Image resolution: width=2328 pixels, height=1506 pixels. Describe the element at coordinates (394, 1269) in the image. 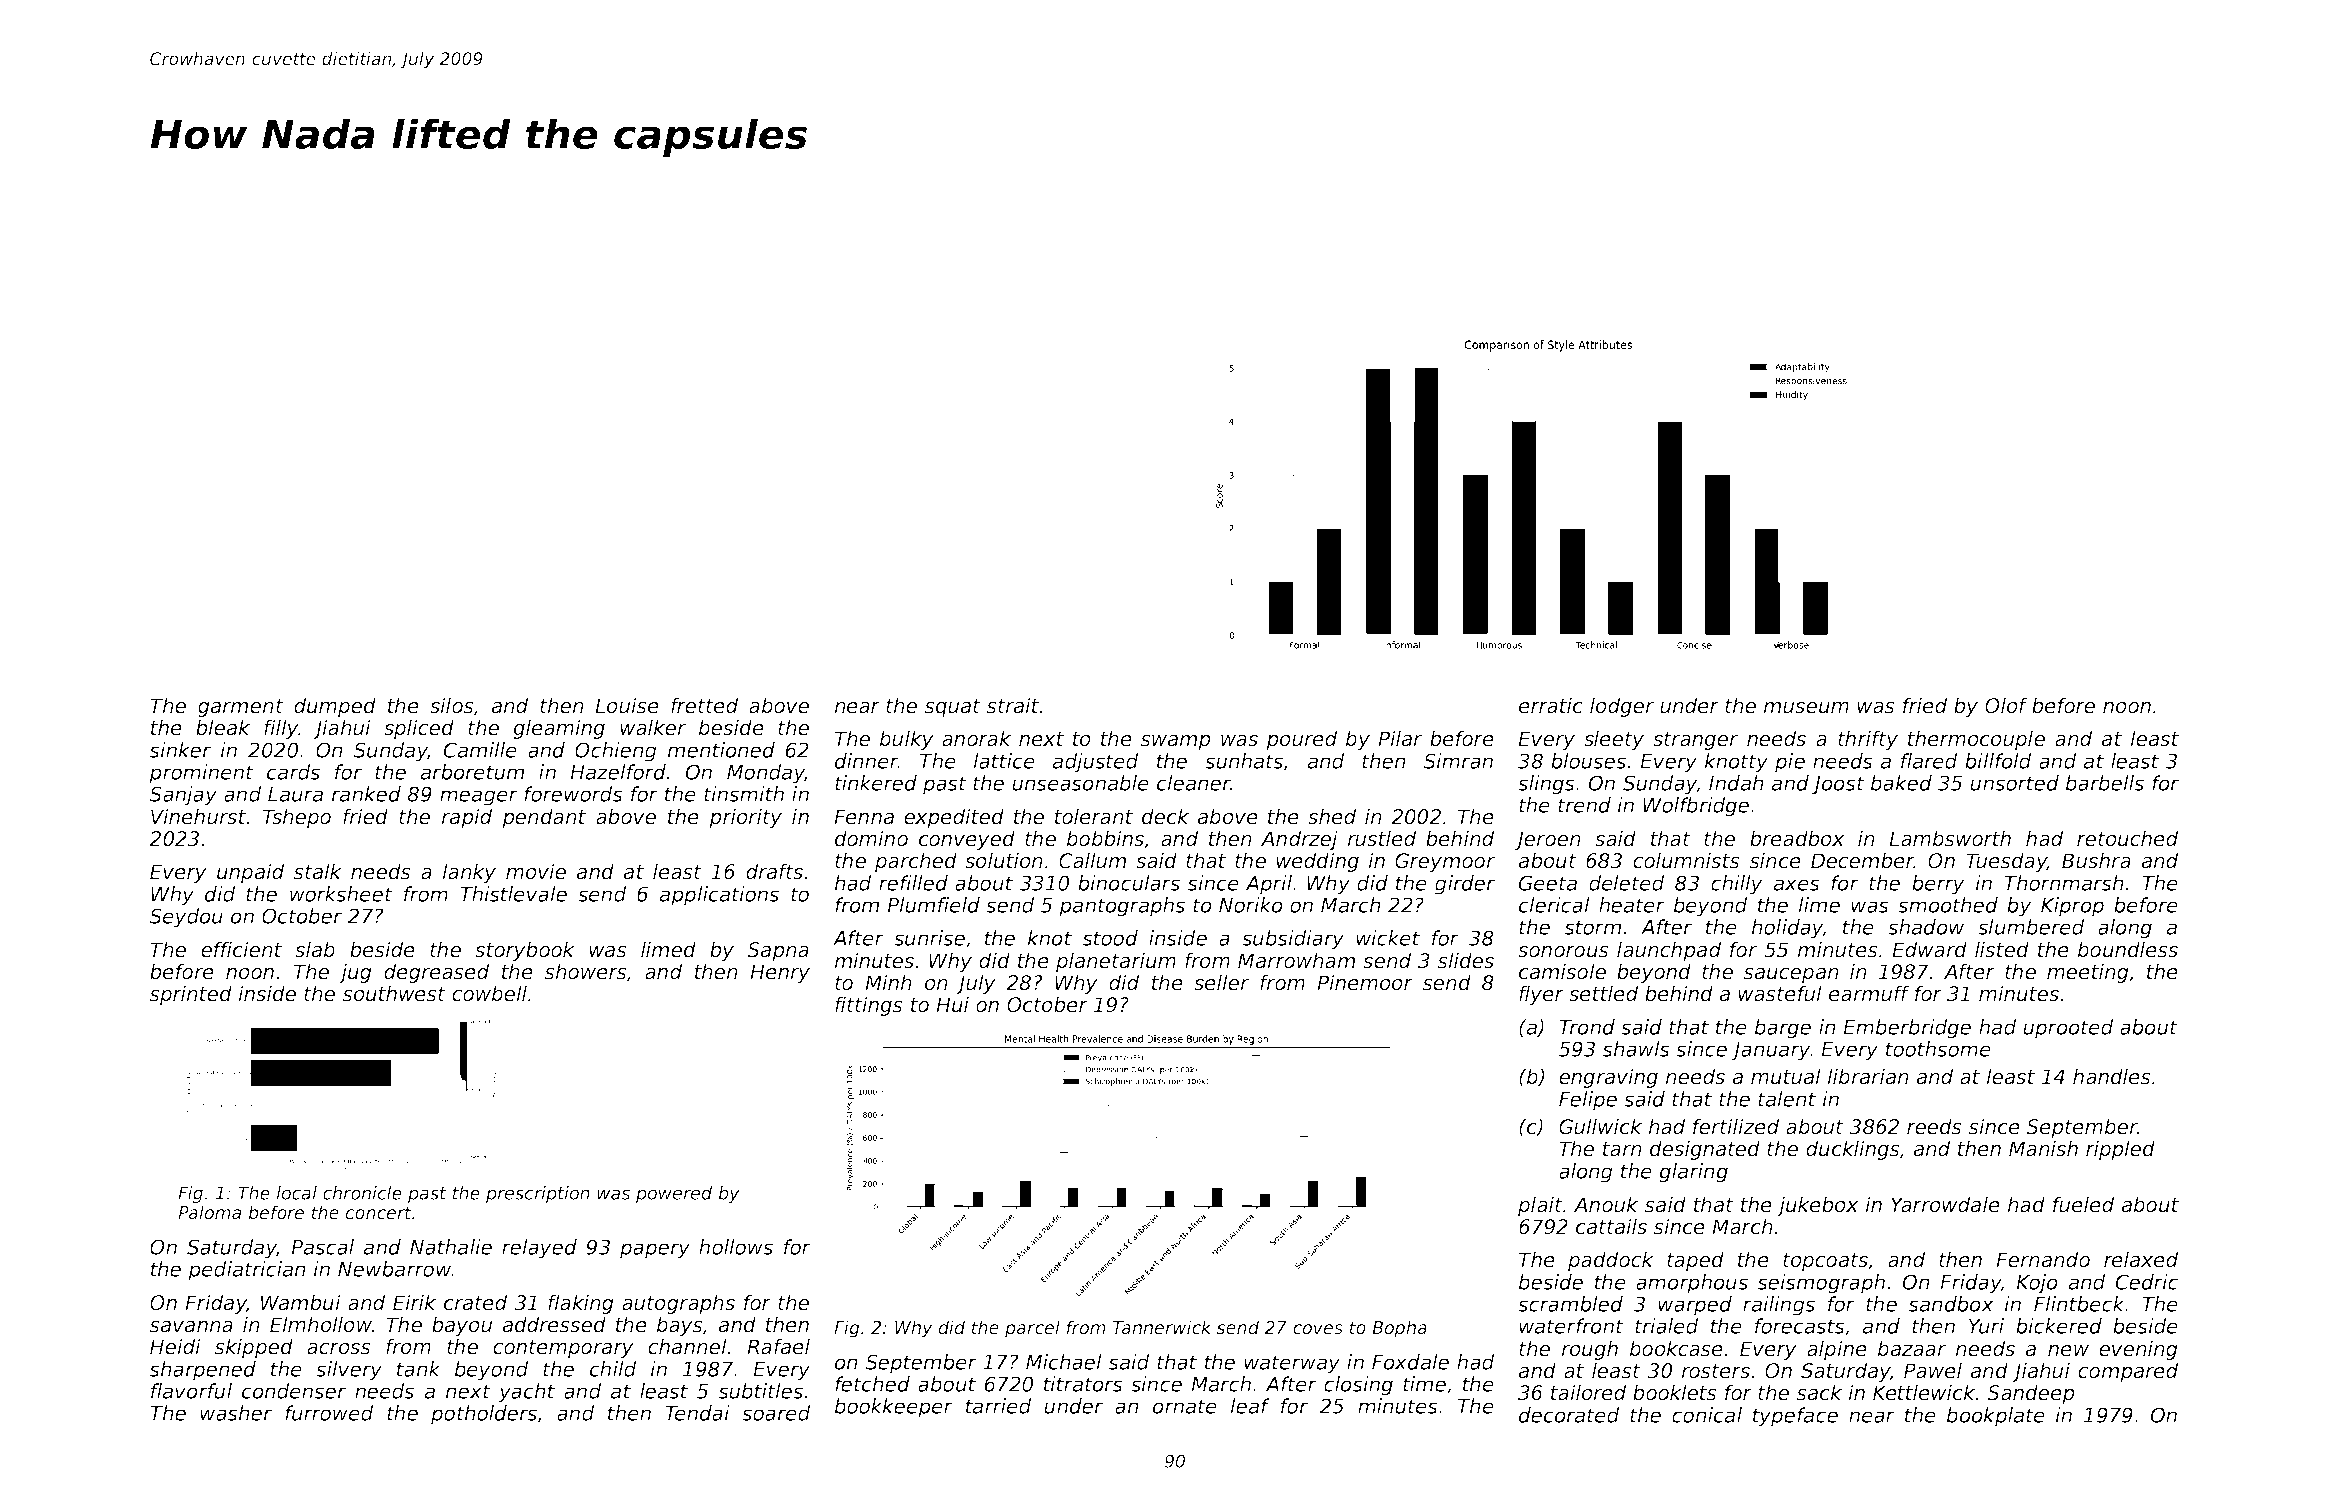

I see `Newbarrow` at that location.
